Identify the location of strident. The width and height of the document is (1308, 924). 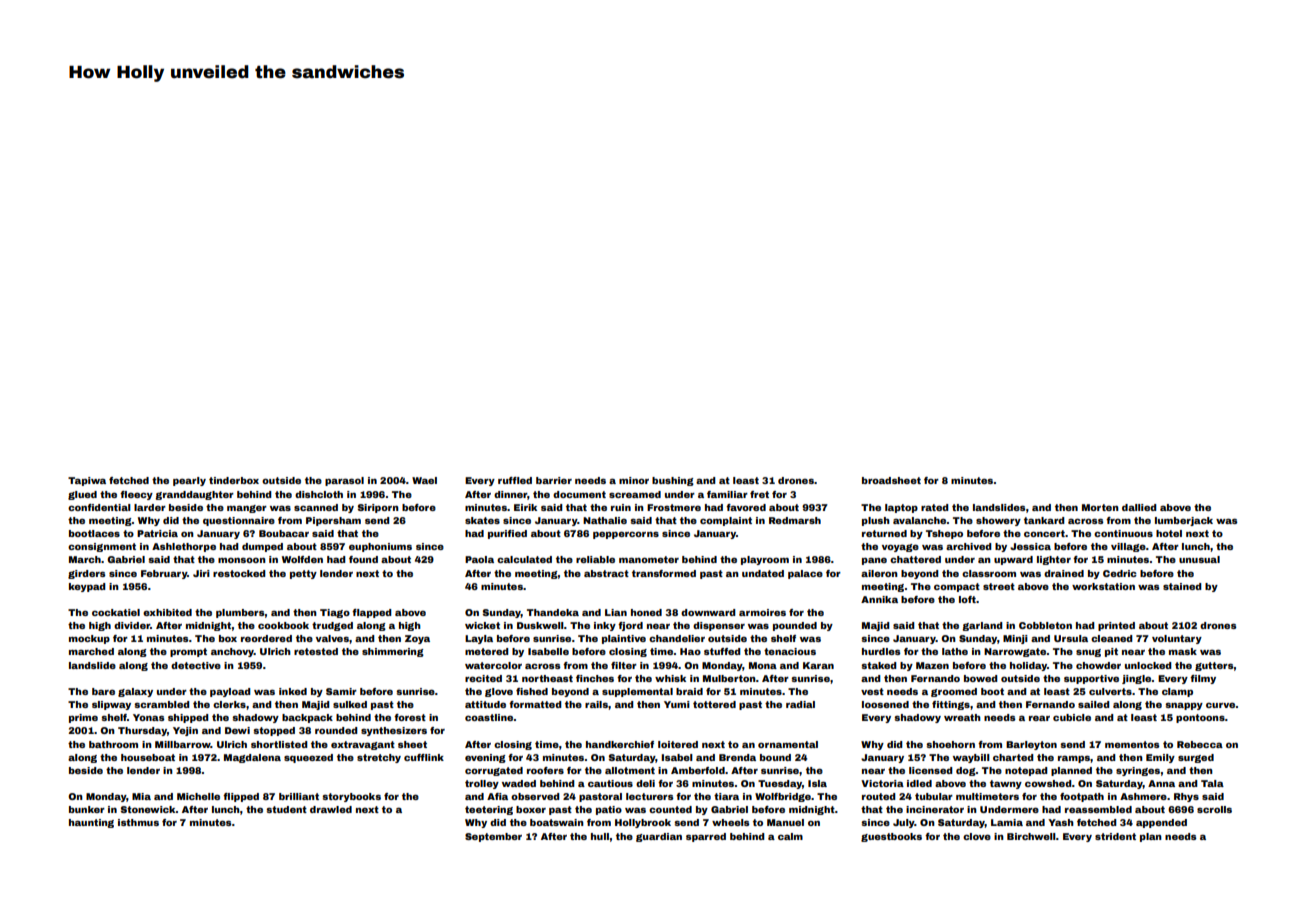
(1115, 836).
